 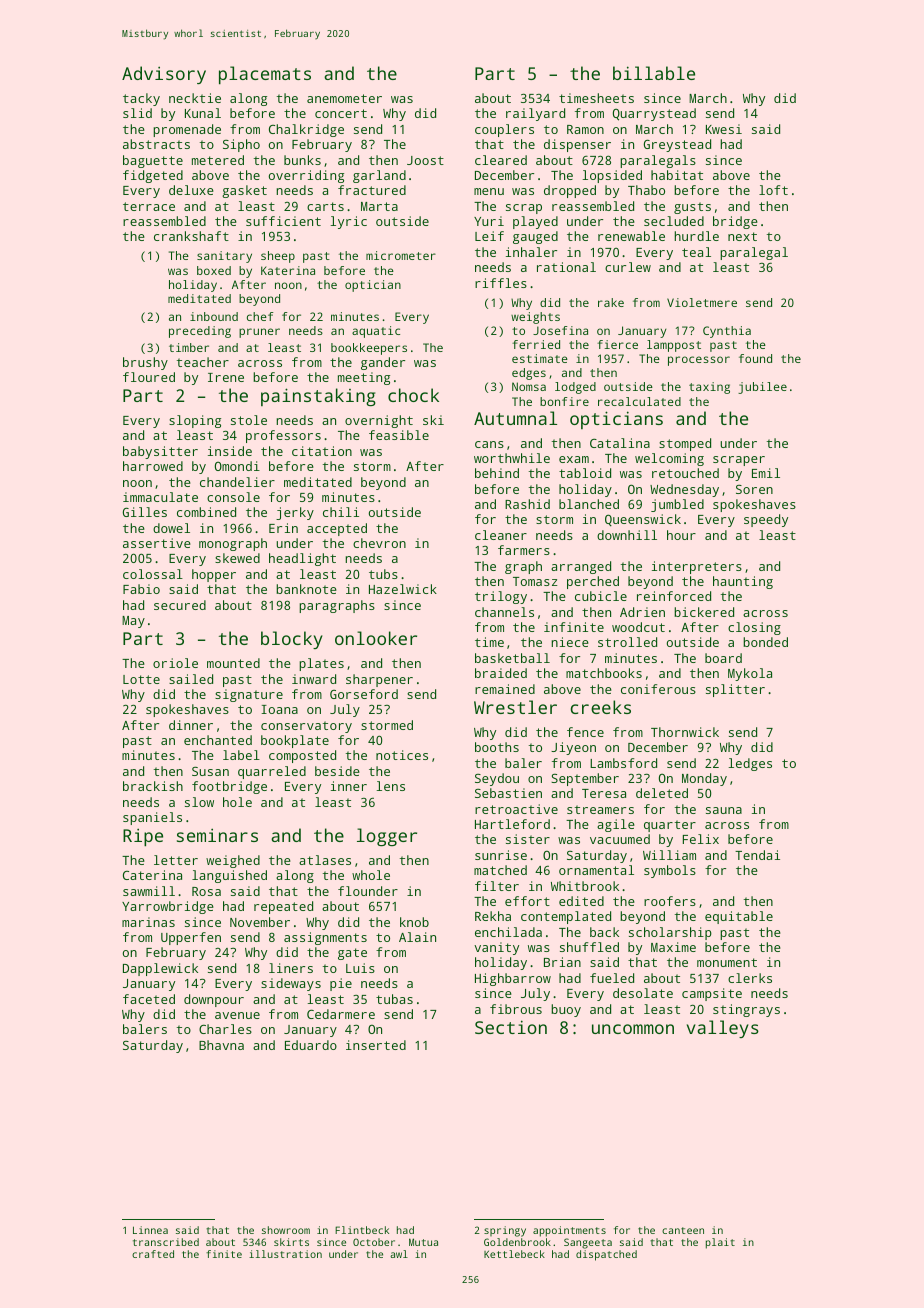 What do you see at coordinates (750, 978) in the image?
I see `clerks` at bounding box center [750, 978].
